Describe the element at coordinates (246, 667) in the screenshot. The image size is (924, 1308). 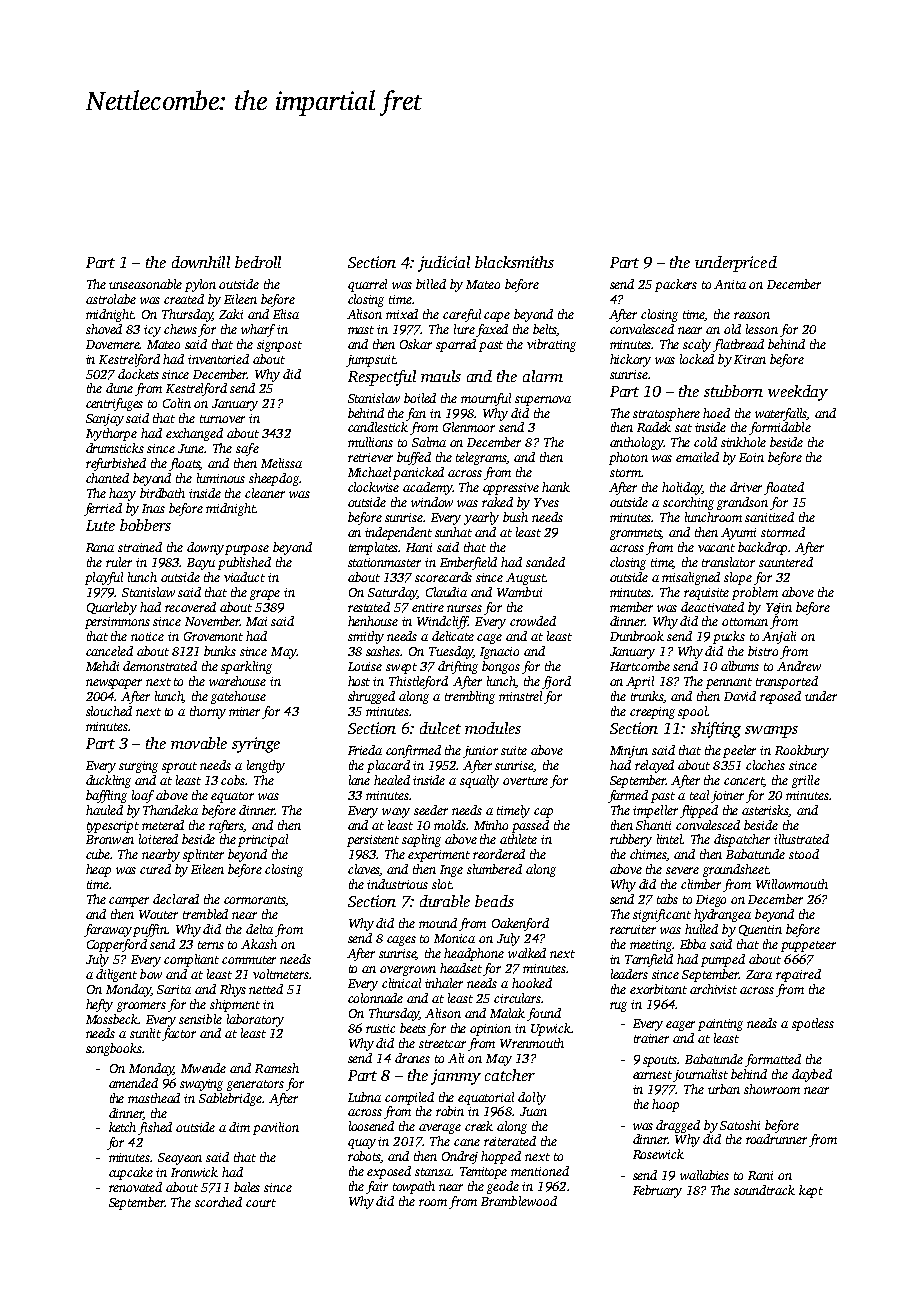
I see `sparkling` at that location.
